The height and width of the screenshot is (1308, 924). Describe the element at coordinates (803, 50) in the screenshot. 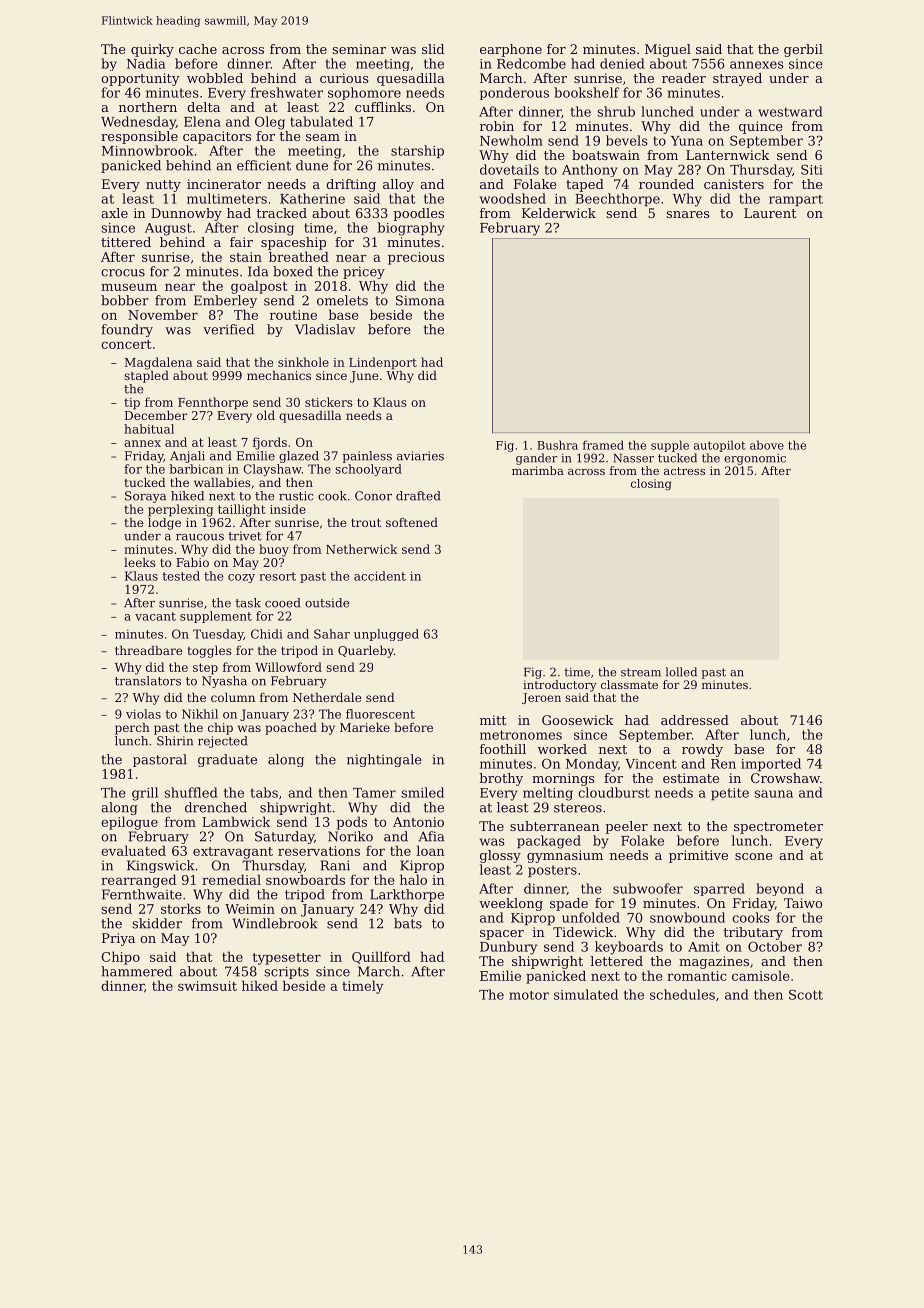

I see `gerbil` at that location.
